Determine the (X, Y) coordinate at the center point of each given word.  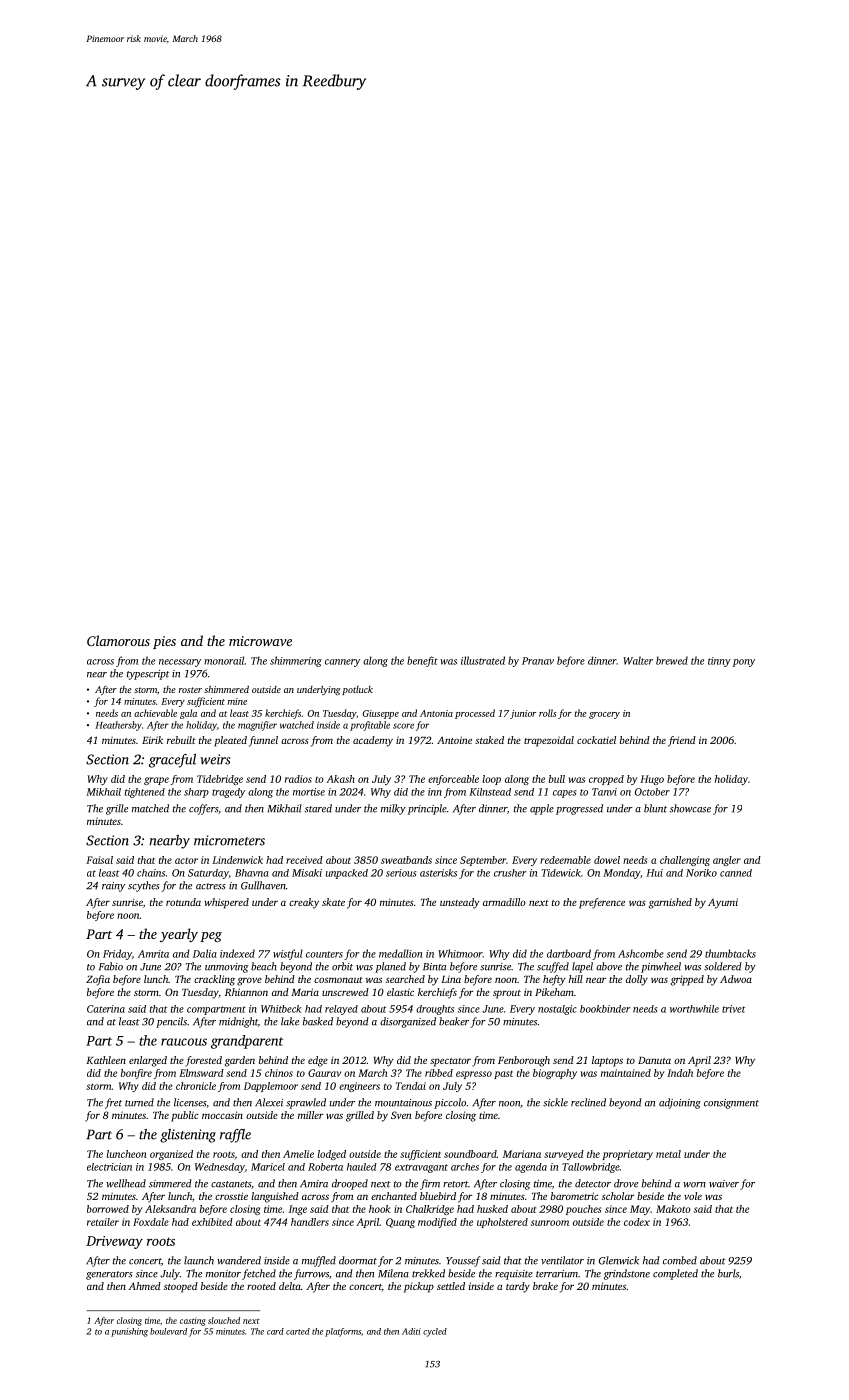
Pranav (538, 661)
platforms (343, 1332)
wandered (239, 1260)
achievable (155, 713)
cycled (435, 1332)
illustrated (483, 660)
